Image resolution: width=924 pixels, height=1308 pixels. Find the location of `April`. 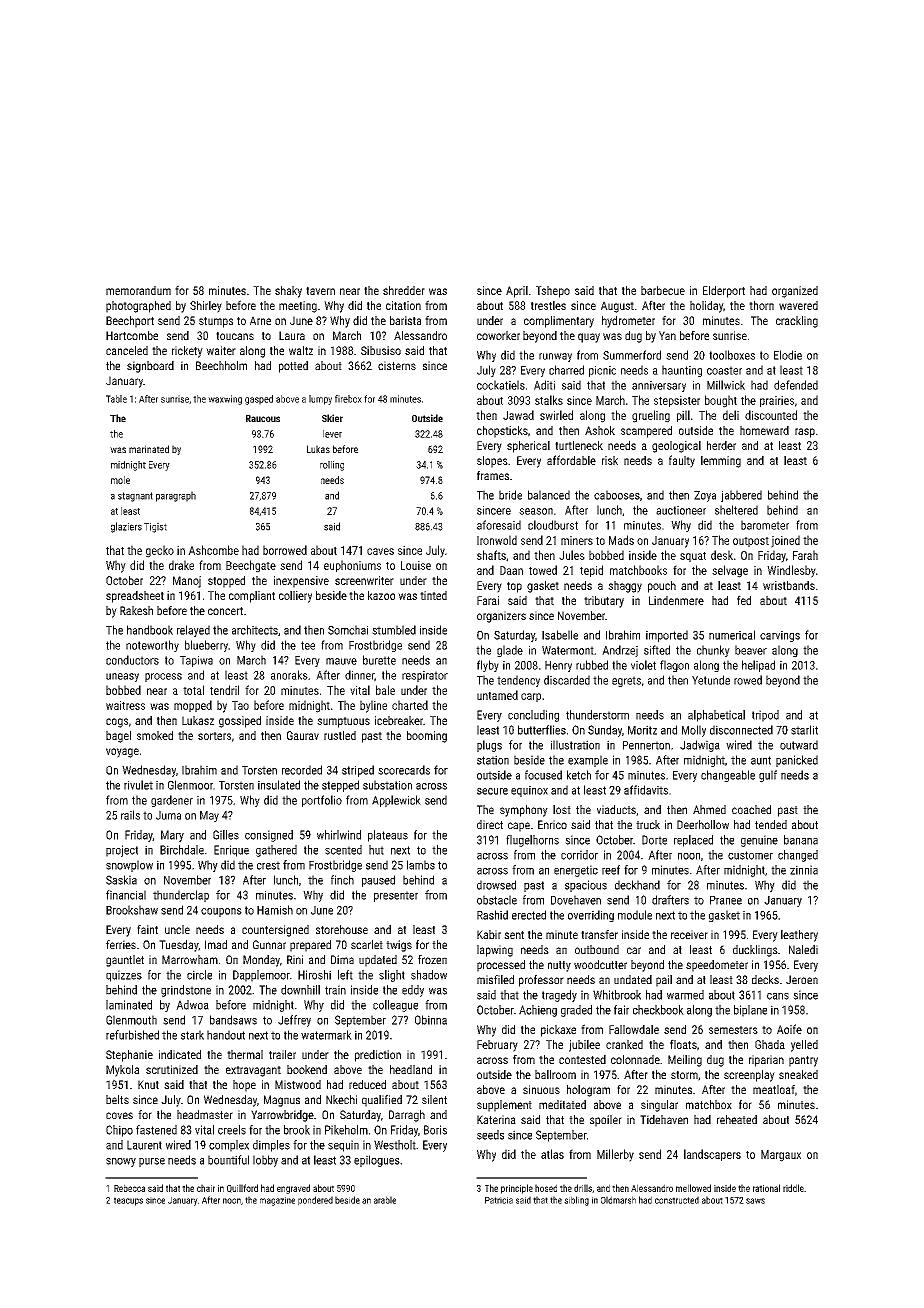

April is located at coordinates (517, 292).
